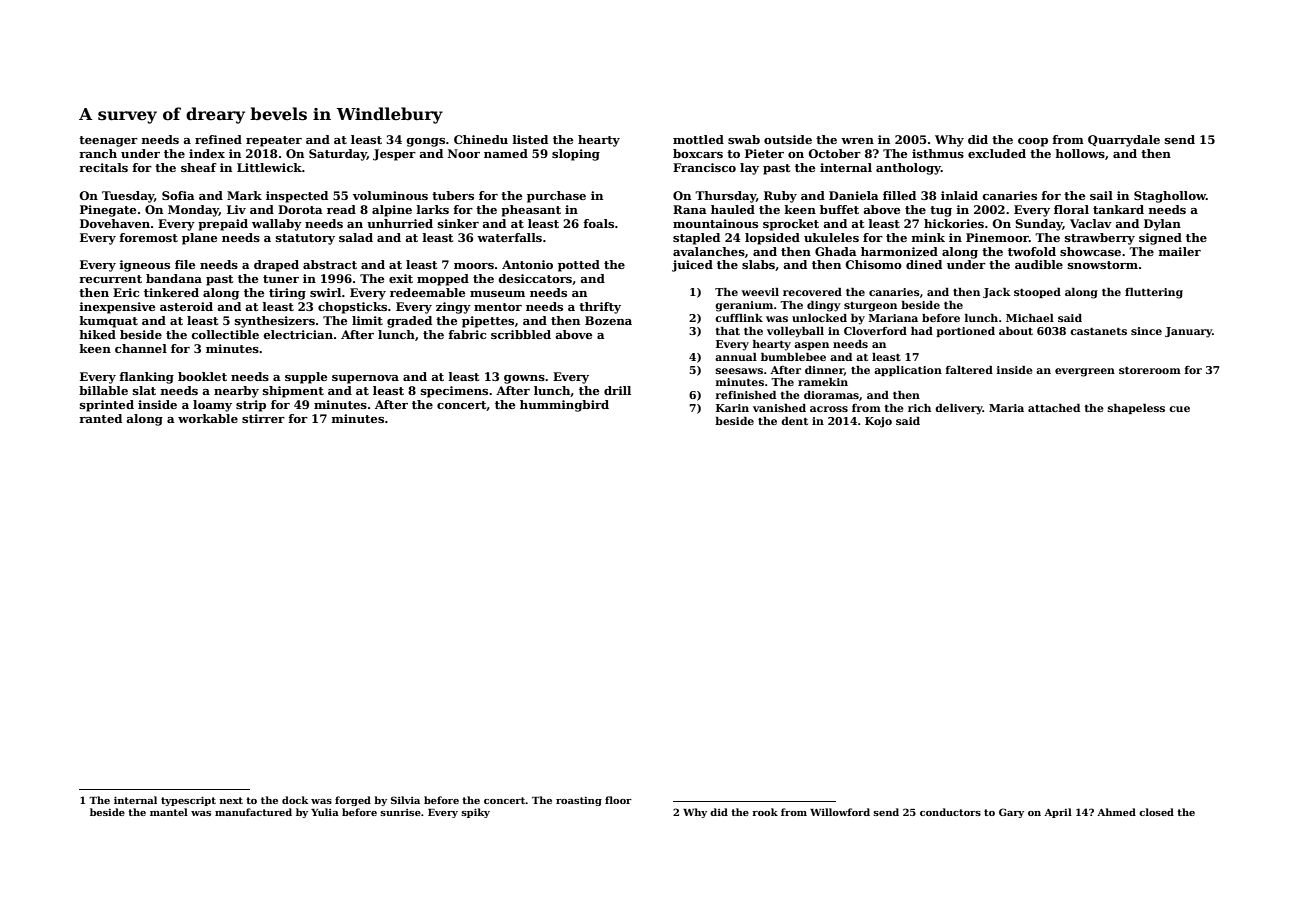 Image resolution: width=1308 pixels, height=924 pixels. Describe the element at coordinates (1179, 409) in the document. I see `cue` at that location.
